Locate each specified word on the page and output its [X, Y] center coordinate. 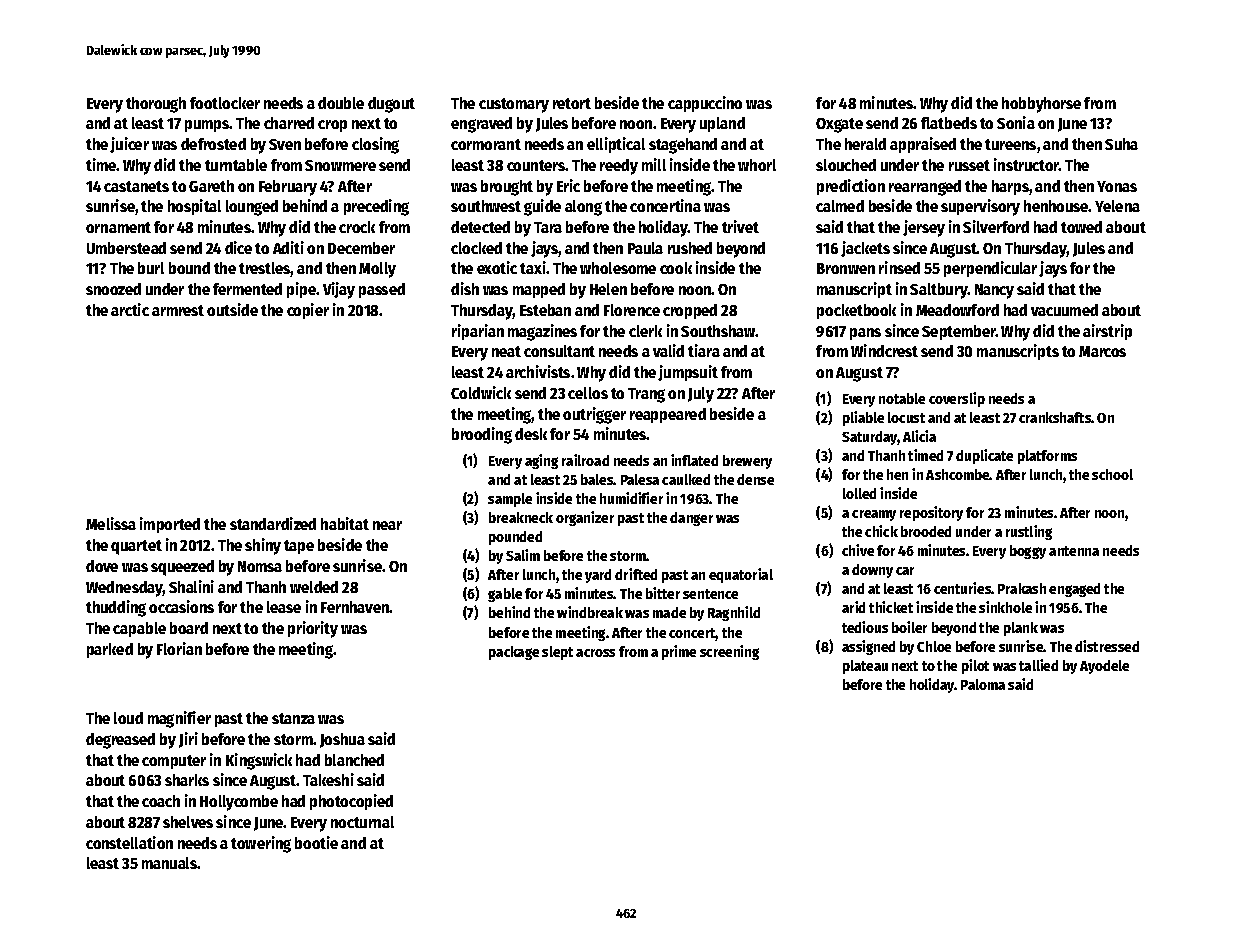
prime [679, 652]
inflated [694, 460]
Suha [1121, 144]
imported [170, 525]
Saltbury [939, 291]
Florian [179, 648]
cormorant [486, 144]
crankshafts [1055, 417]
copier [308, 311]
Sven [285, 144]
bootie [316, 842]
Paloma [983, 684]
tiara [704, 350]
